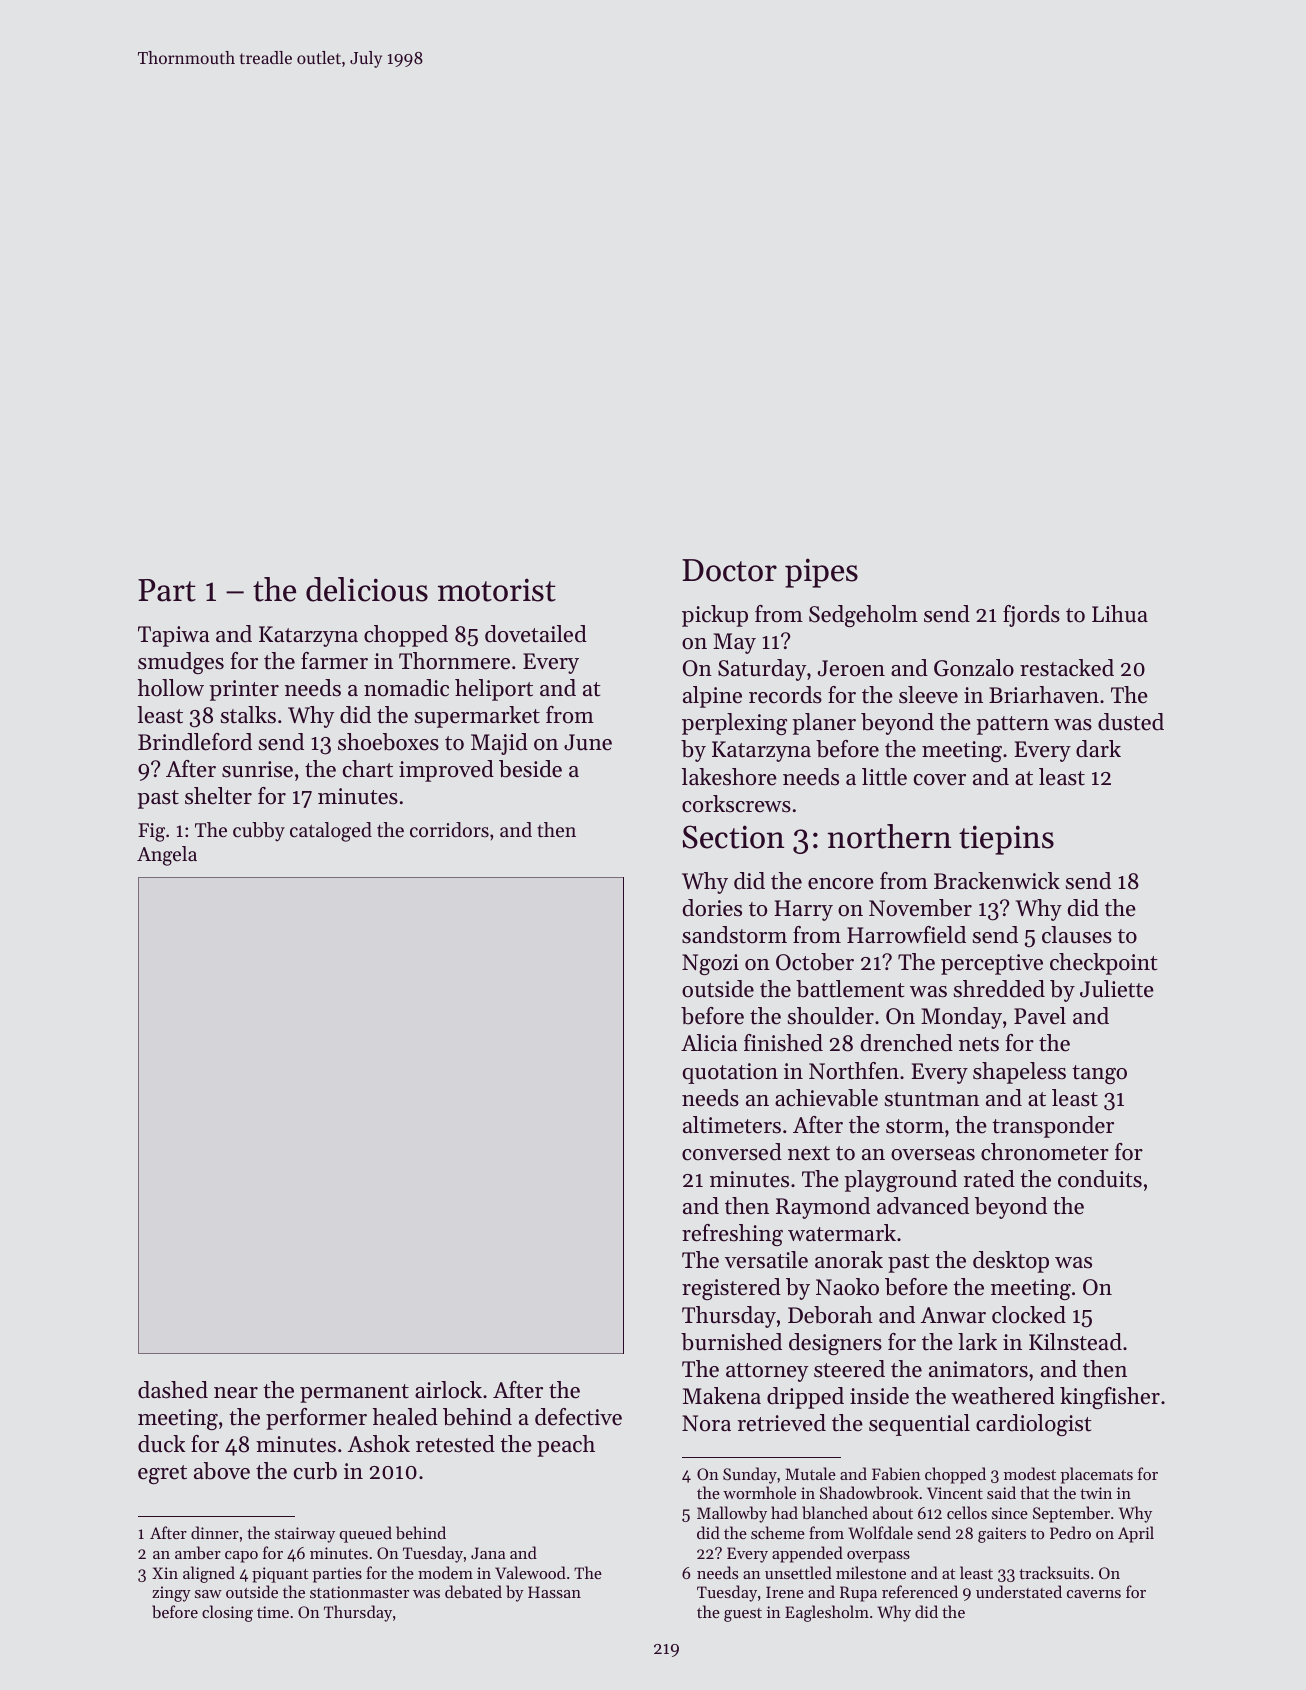 The height and width of the screenshot is (1690, 1306). What do you see at coordinates (821, 573) in the screenshot?
I see `pipes` at bounding box center [821, 573].
